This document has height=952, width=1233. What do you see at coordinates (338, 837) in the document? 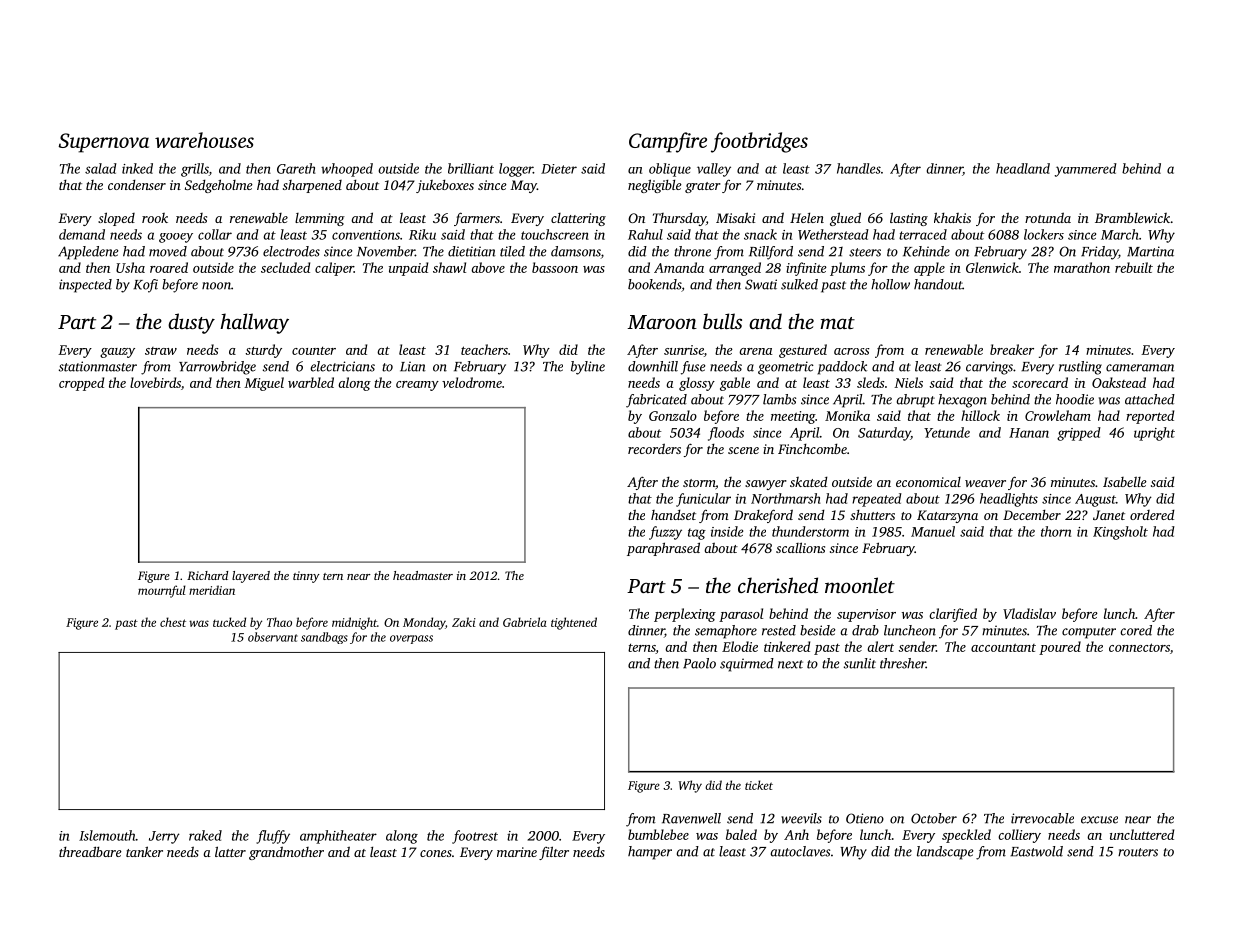
I see `amphitheater` at bounding box center [338, 837].
